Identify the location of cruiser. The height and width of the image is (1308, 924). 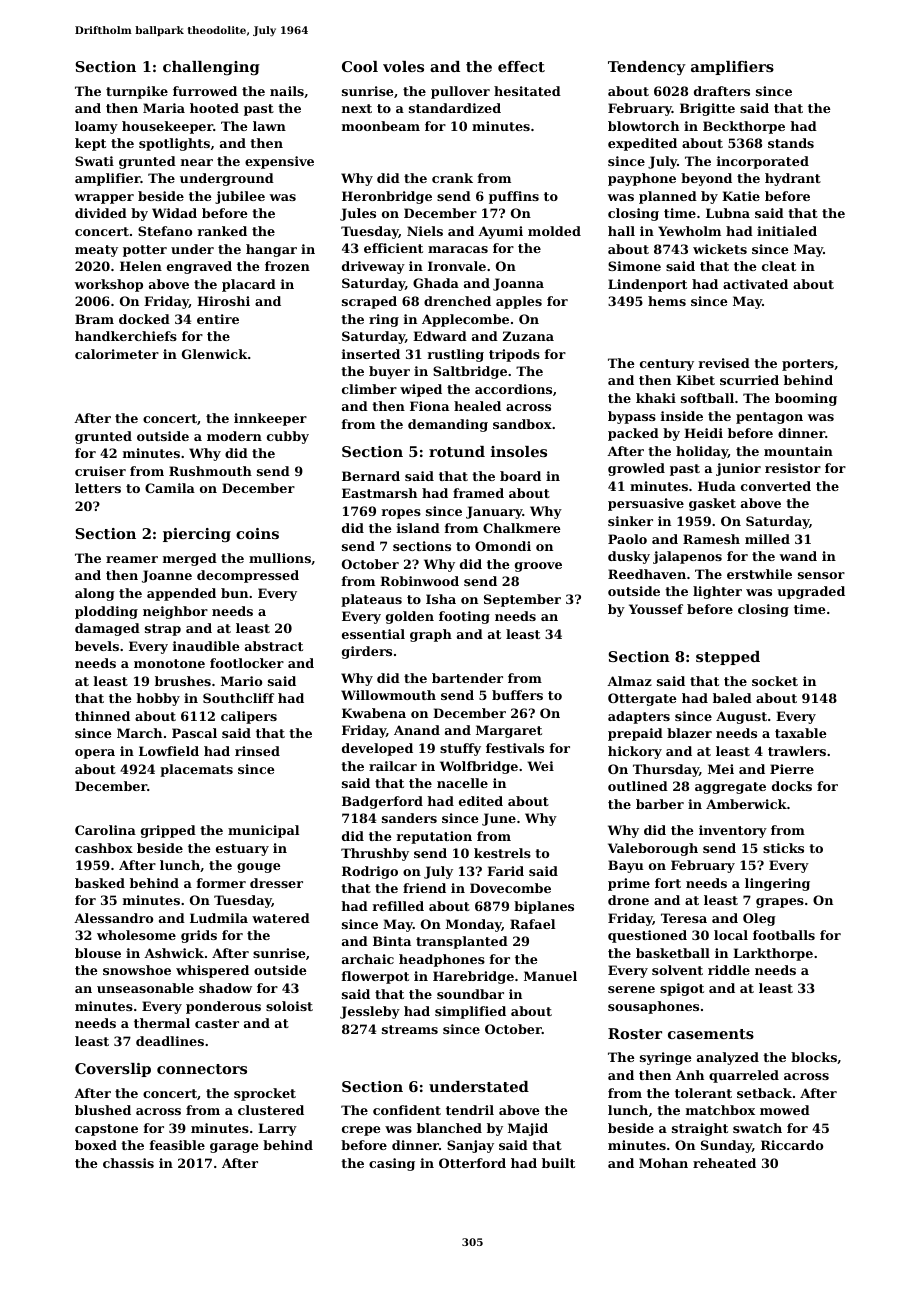
(100, 471).
